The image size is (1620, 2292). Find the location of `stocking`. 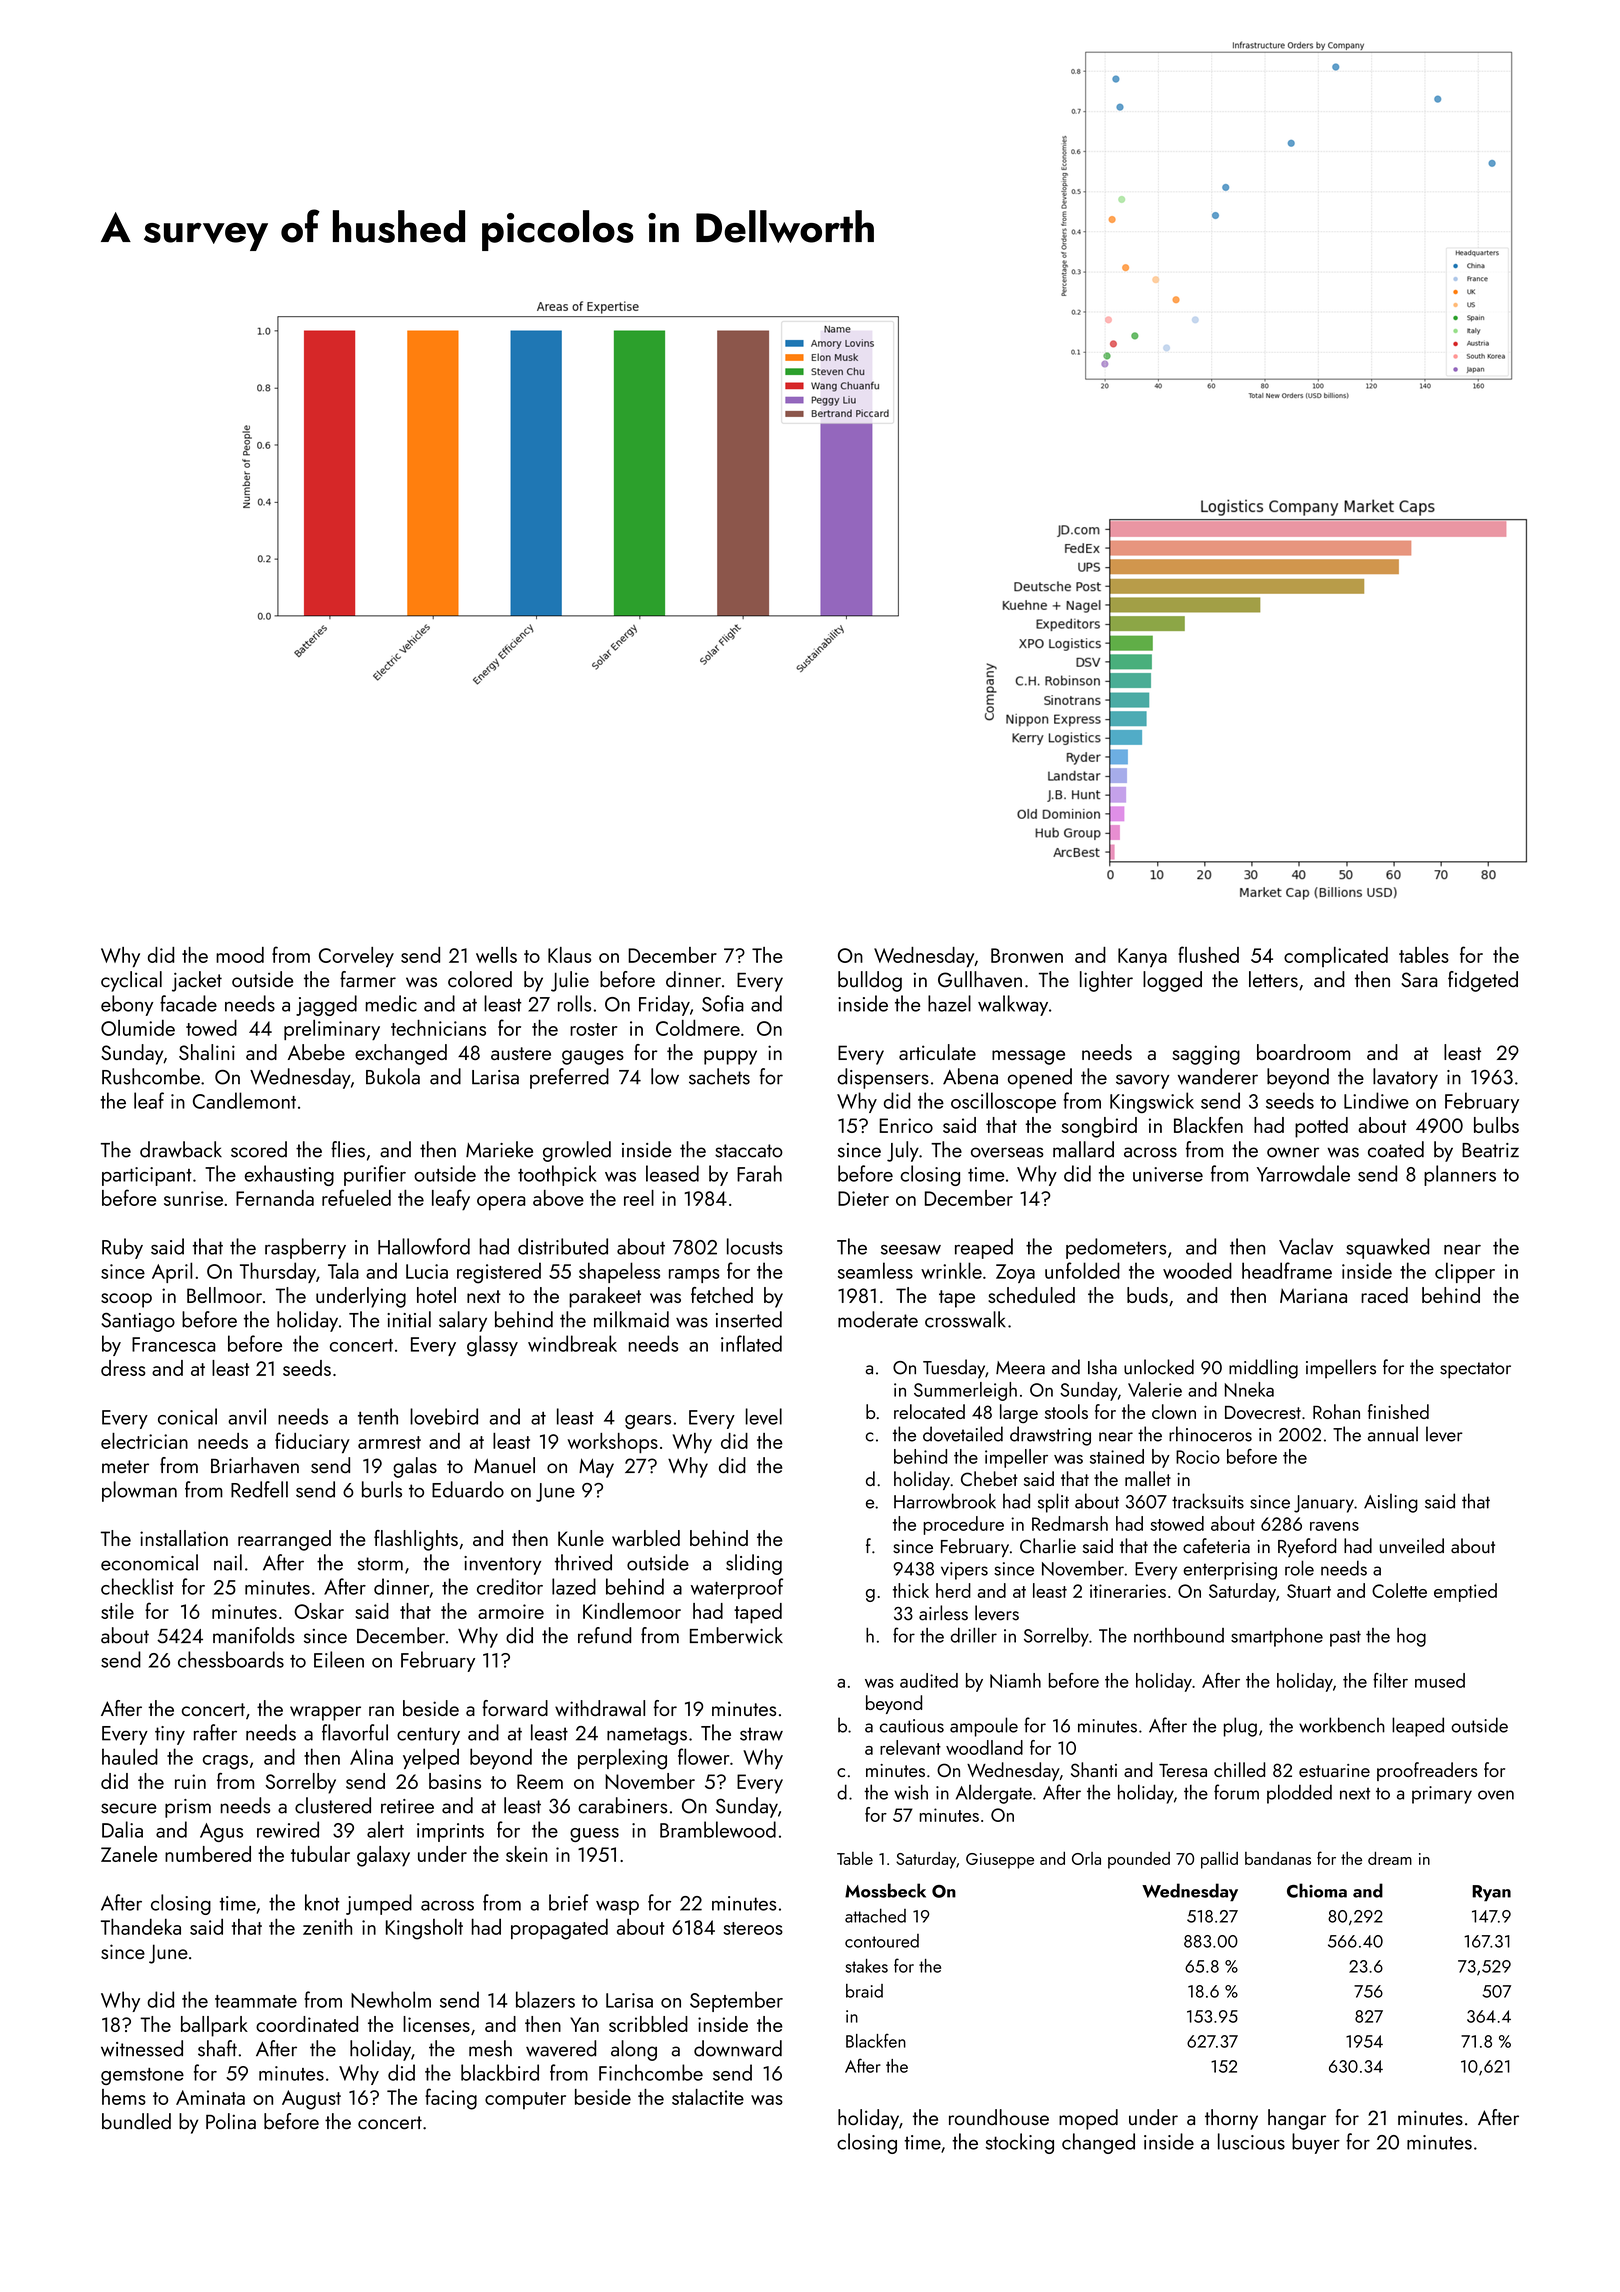

stocking is located at coordinates (1019, 2143).
